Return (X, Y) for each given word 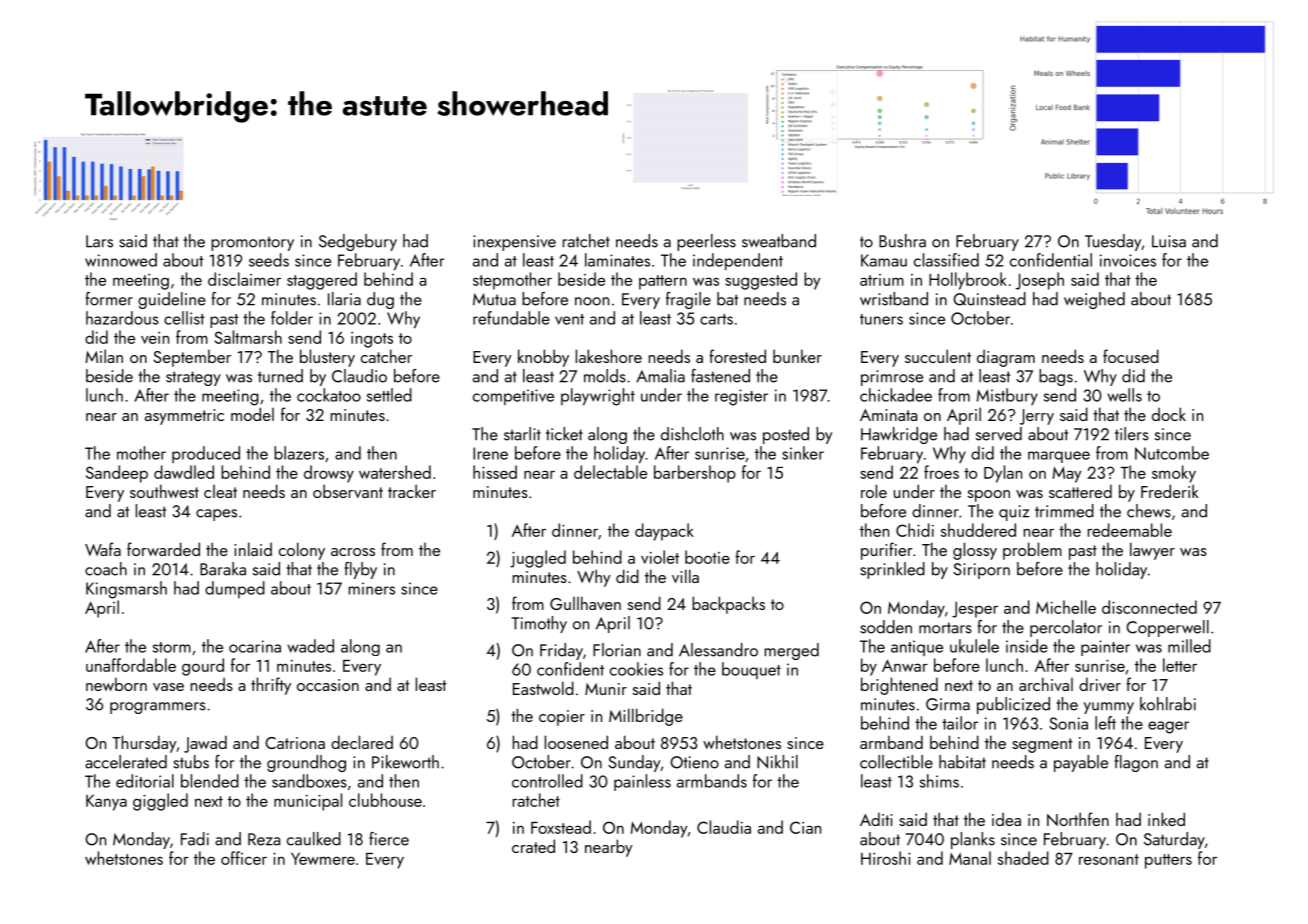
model (252, 414)
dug (380, 300)
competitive (513, 397)
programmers (158, 708)
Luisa (1169, 241)
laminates (617, 260)
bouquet (751, 670)
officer (244, 858)
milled (1189, 646)
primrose (892, 378)
